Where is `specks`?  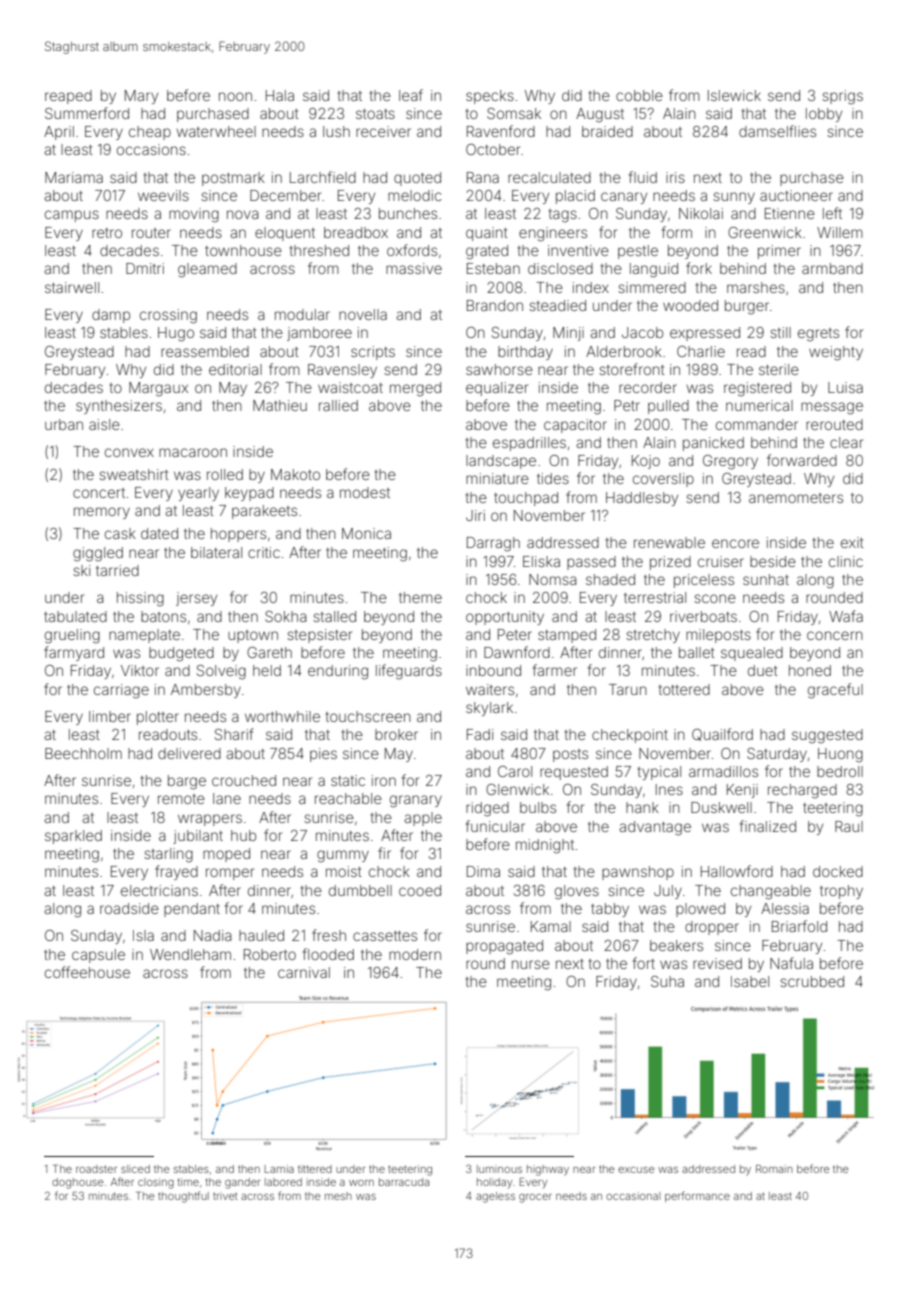 specks is located at coordinates (490, 97).
